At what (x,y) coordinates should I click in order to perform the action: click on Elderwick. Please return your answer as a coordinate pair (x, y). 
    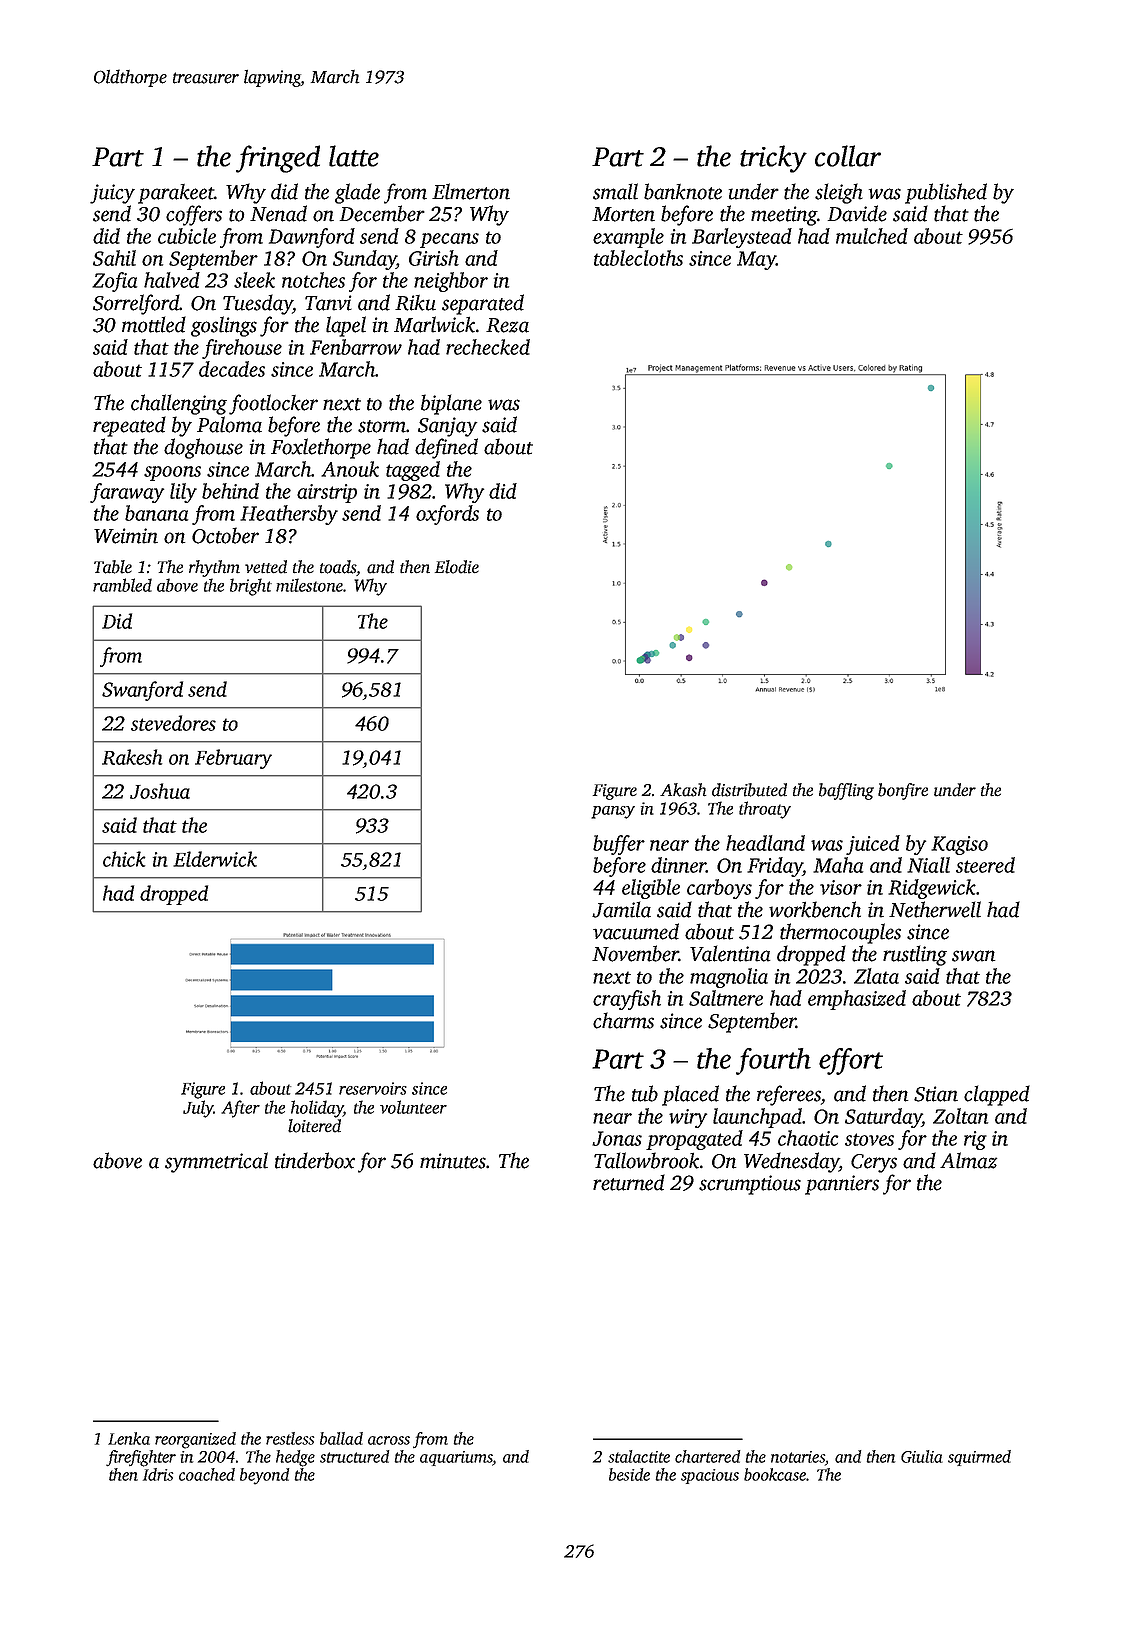
    Looking at the image, I should click on (215, 859).
